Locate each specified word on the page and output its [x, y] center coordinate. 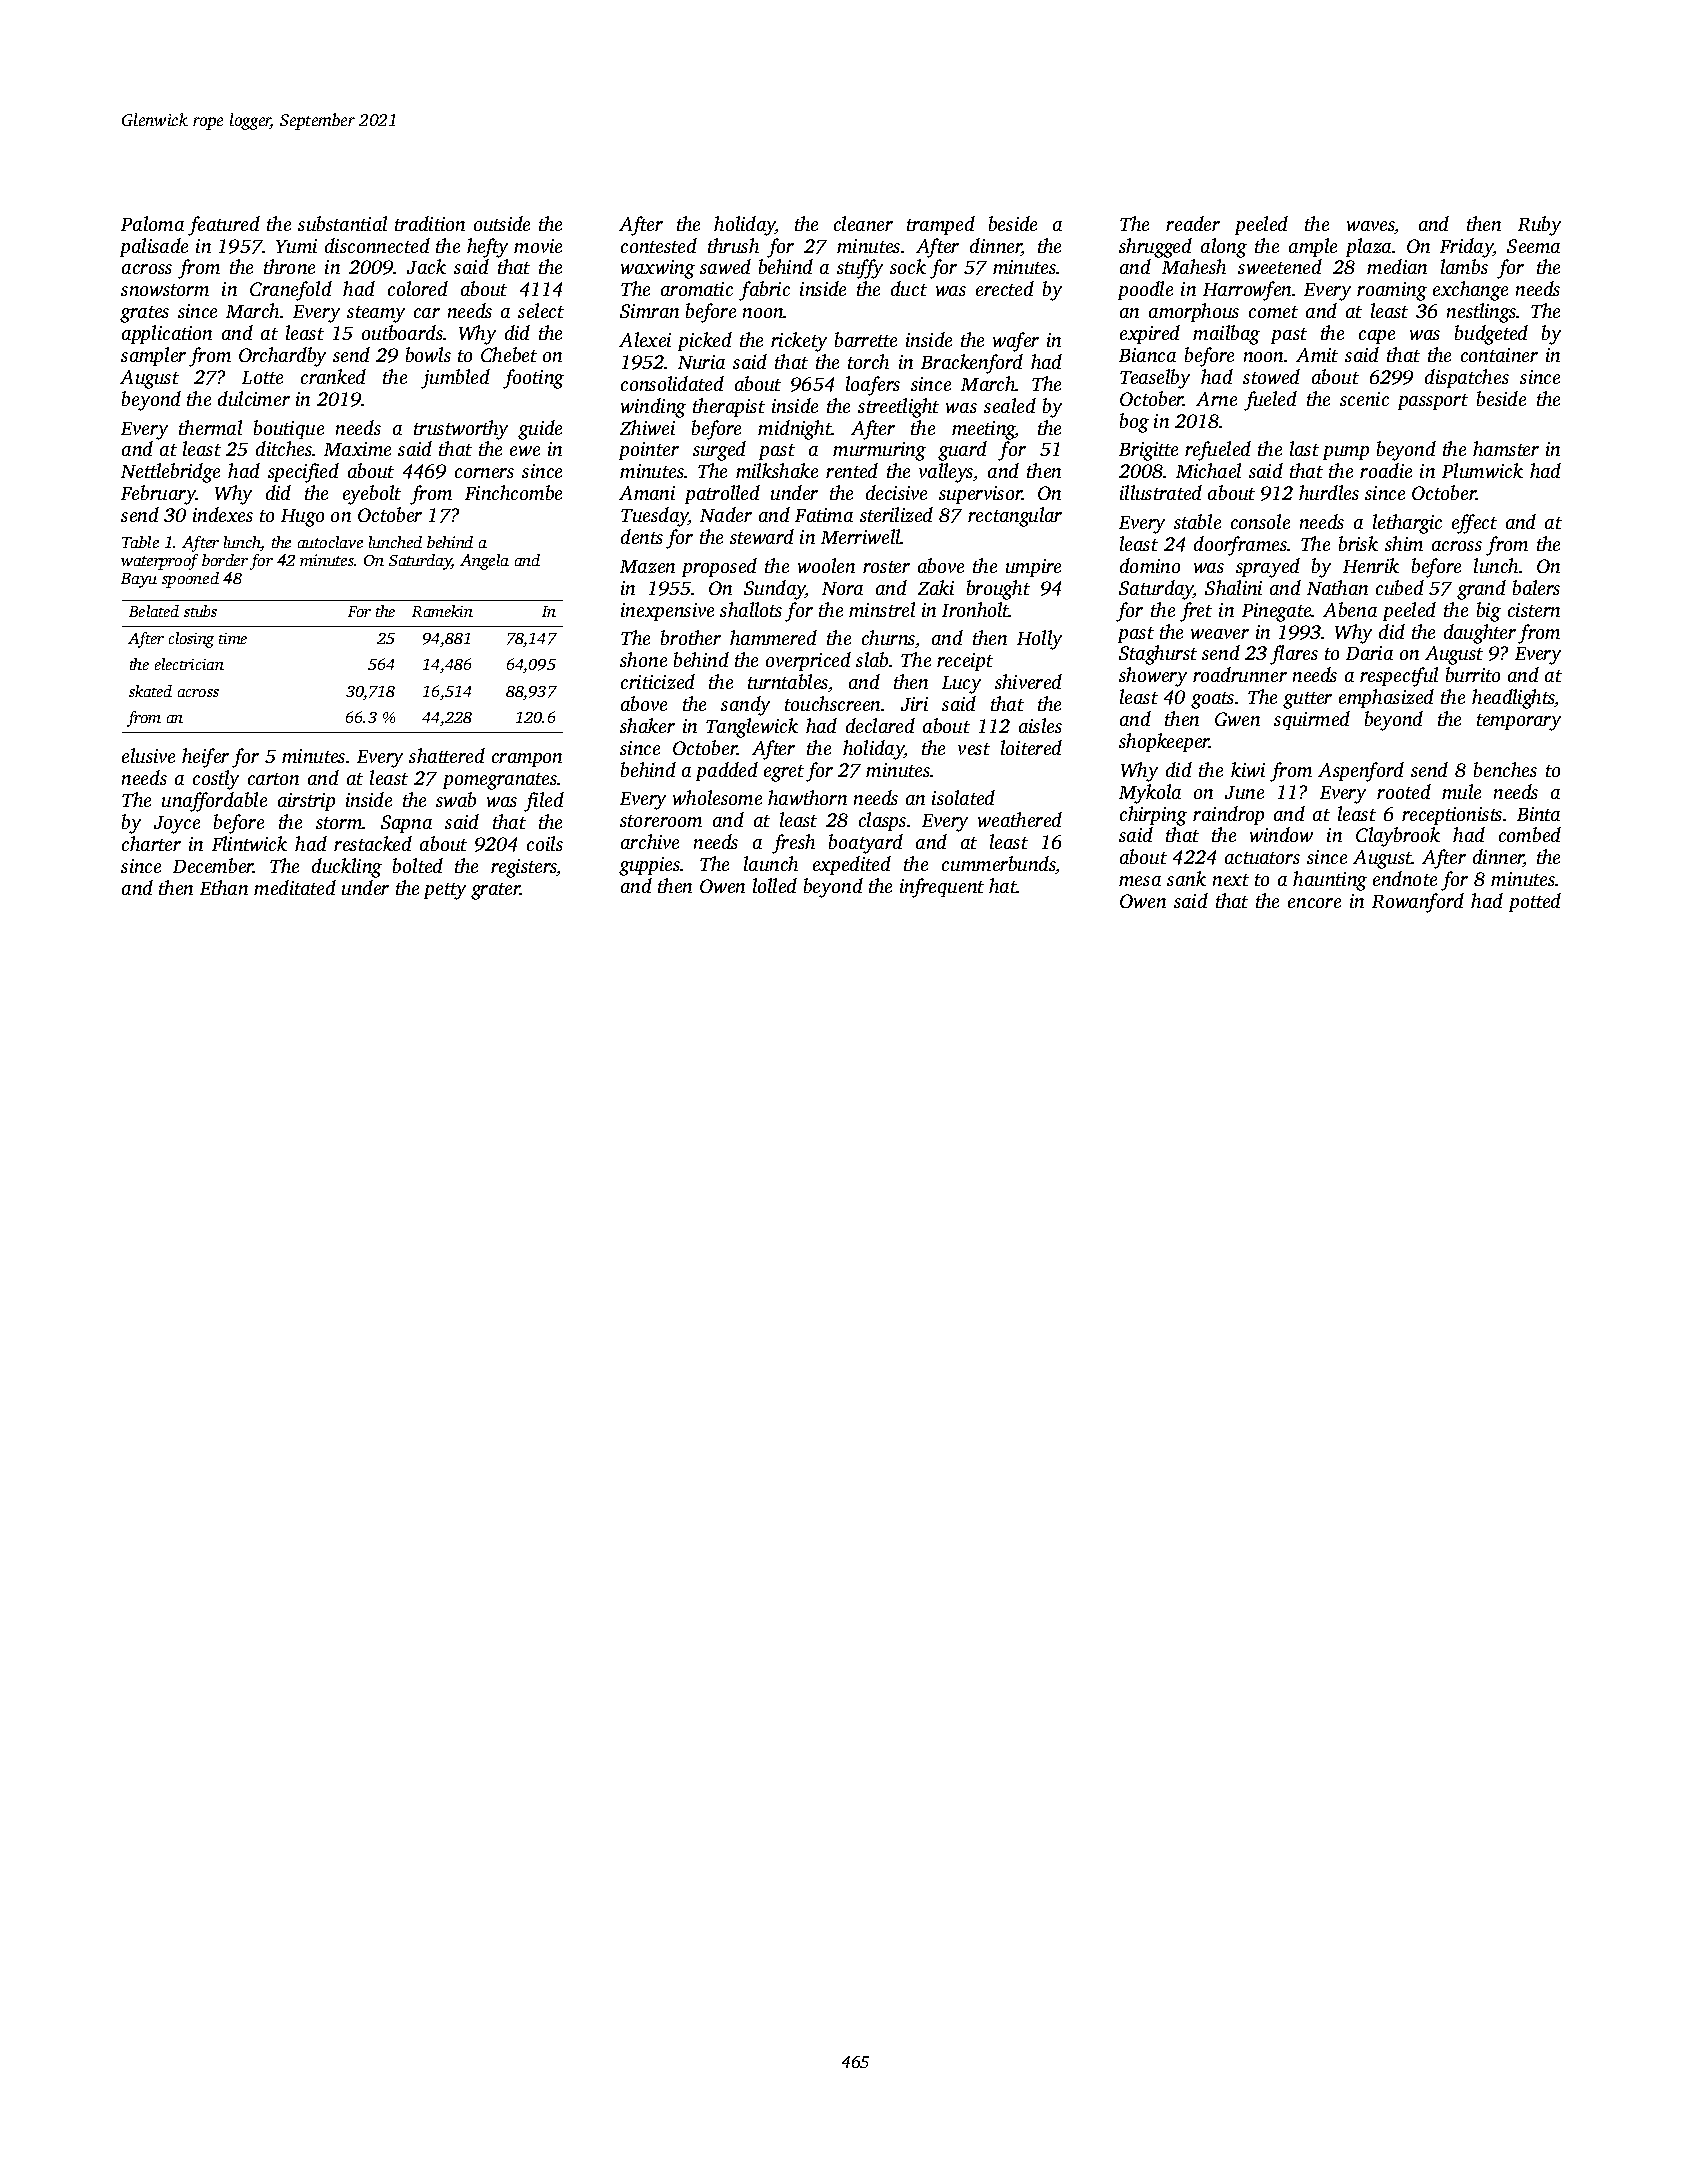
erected [1005, 288]
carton [273, 779]
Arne [1216, 399]
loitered [1031, 747]
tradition [430, 223]
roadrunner [1240, 674]
